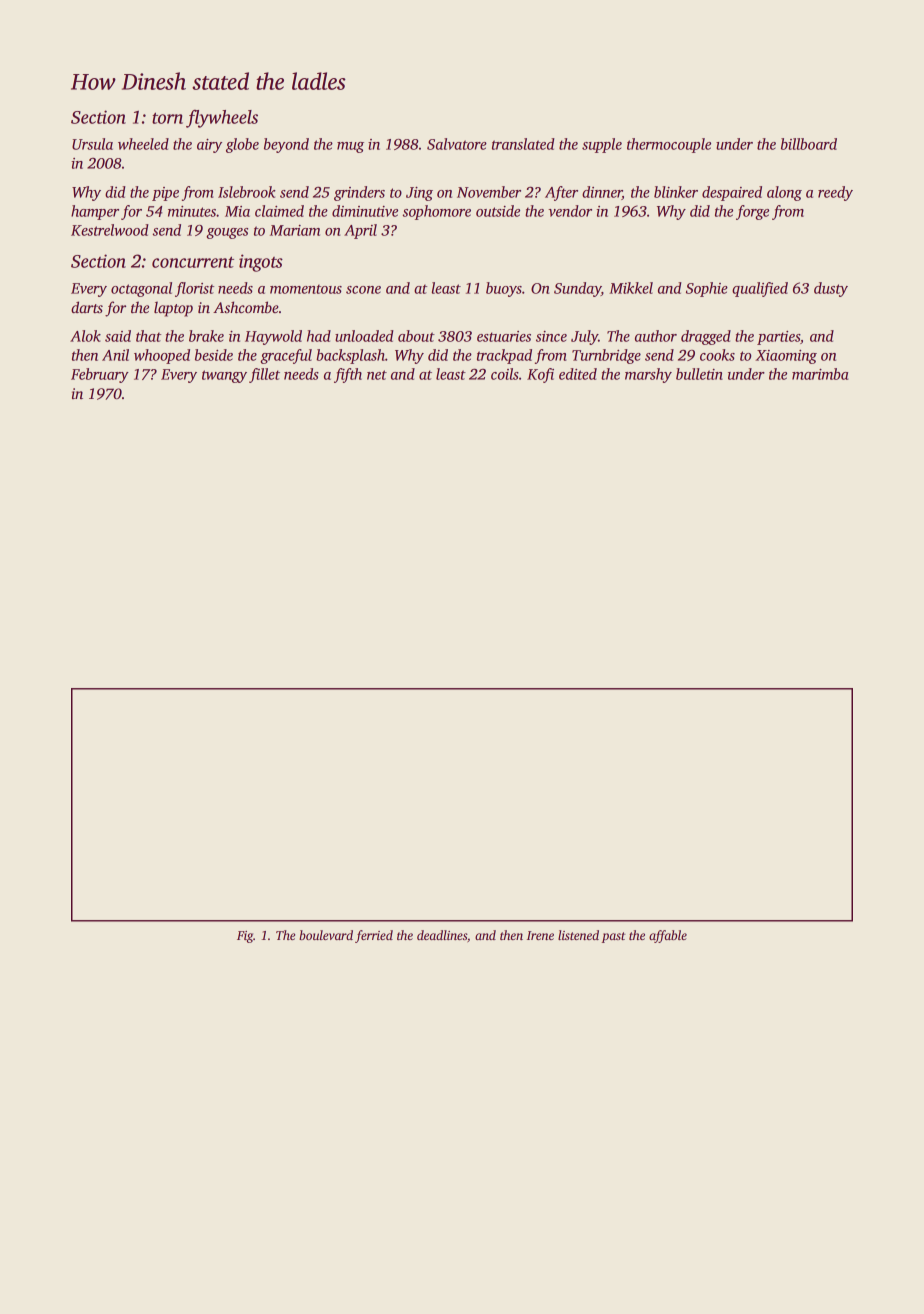 The image size is (924, 1314). I want to click on Salvatore, so click(457, 144).
